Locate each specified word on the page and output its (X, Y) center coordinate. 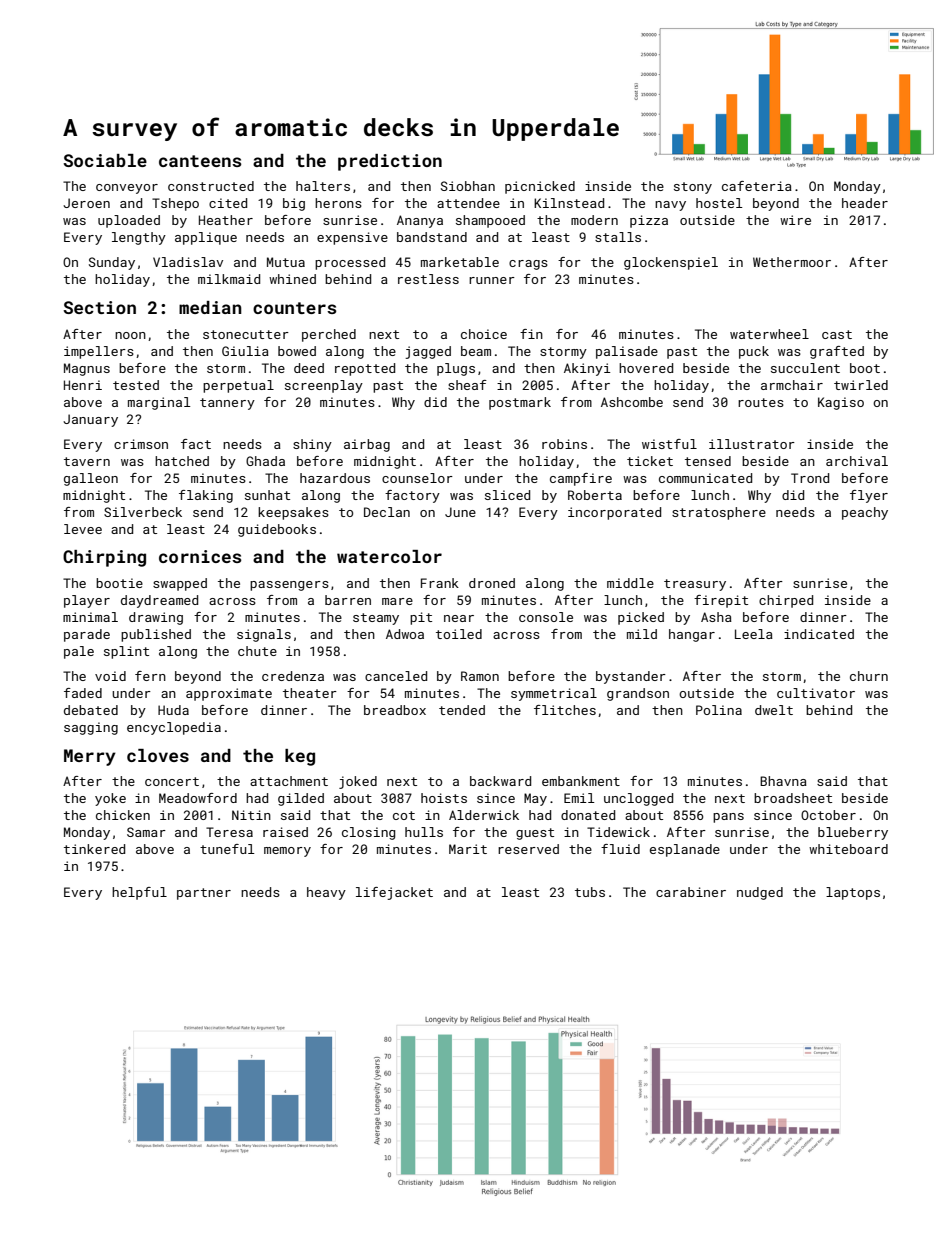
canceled (396, 676)
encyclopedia (174, 728)
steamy (376, 619)
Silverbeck (143, 512)
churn (869, 676)
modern (594, 220)
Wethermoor (792, 262)
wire (795, 220)
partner (204, 894)
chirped (786, 601)
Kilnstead (569, 203)
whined (292, 279)
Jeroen (86, 203)
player (87, 601)
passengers (289, 586)
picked (641, 618)
